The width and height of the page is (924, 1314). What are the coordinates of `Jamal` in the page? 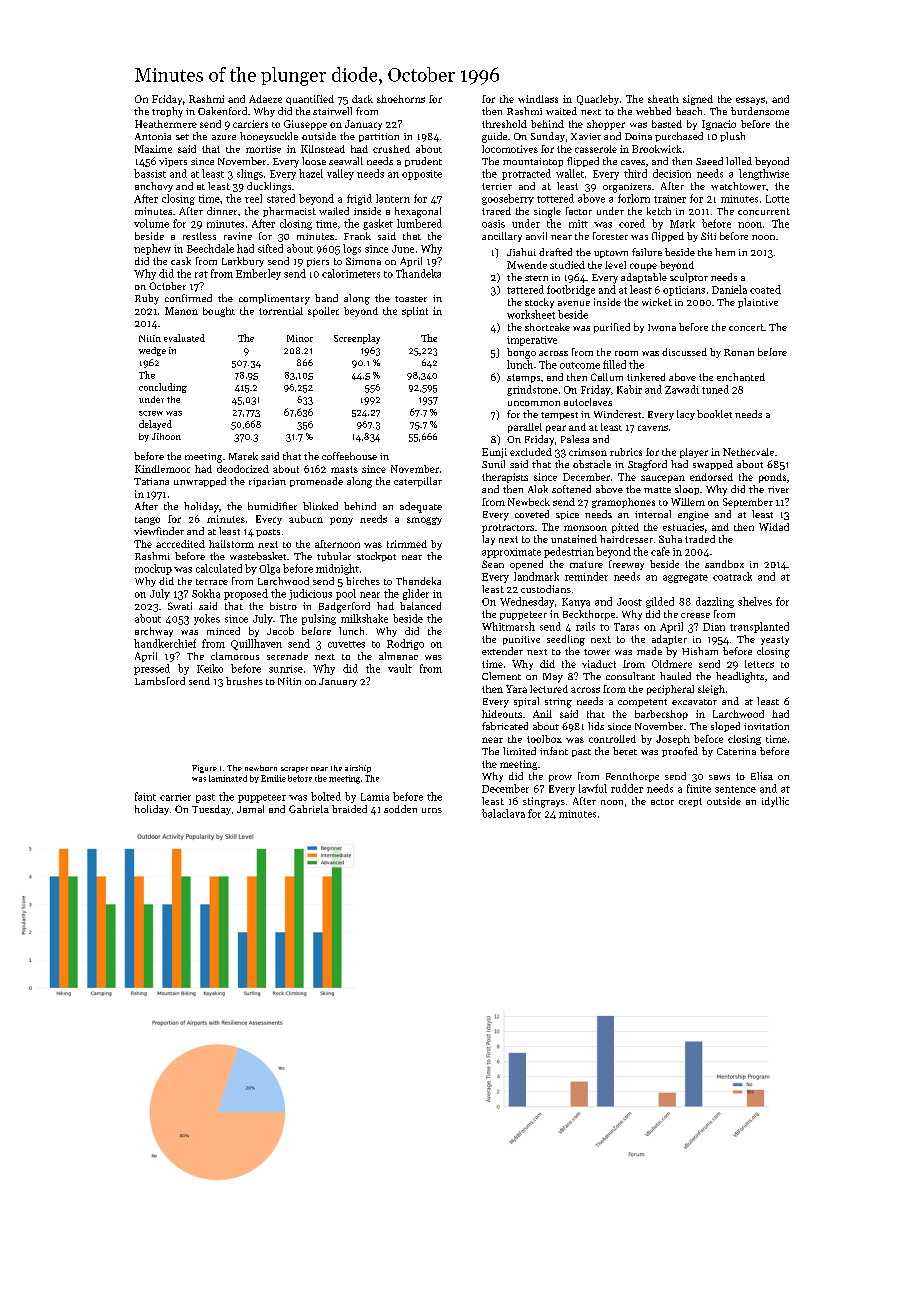 It's located at (250, 809).
